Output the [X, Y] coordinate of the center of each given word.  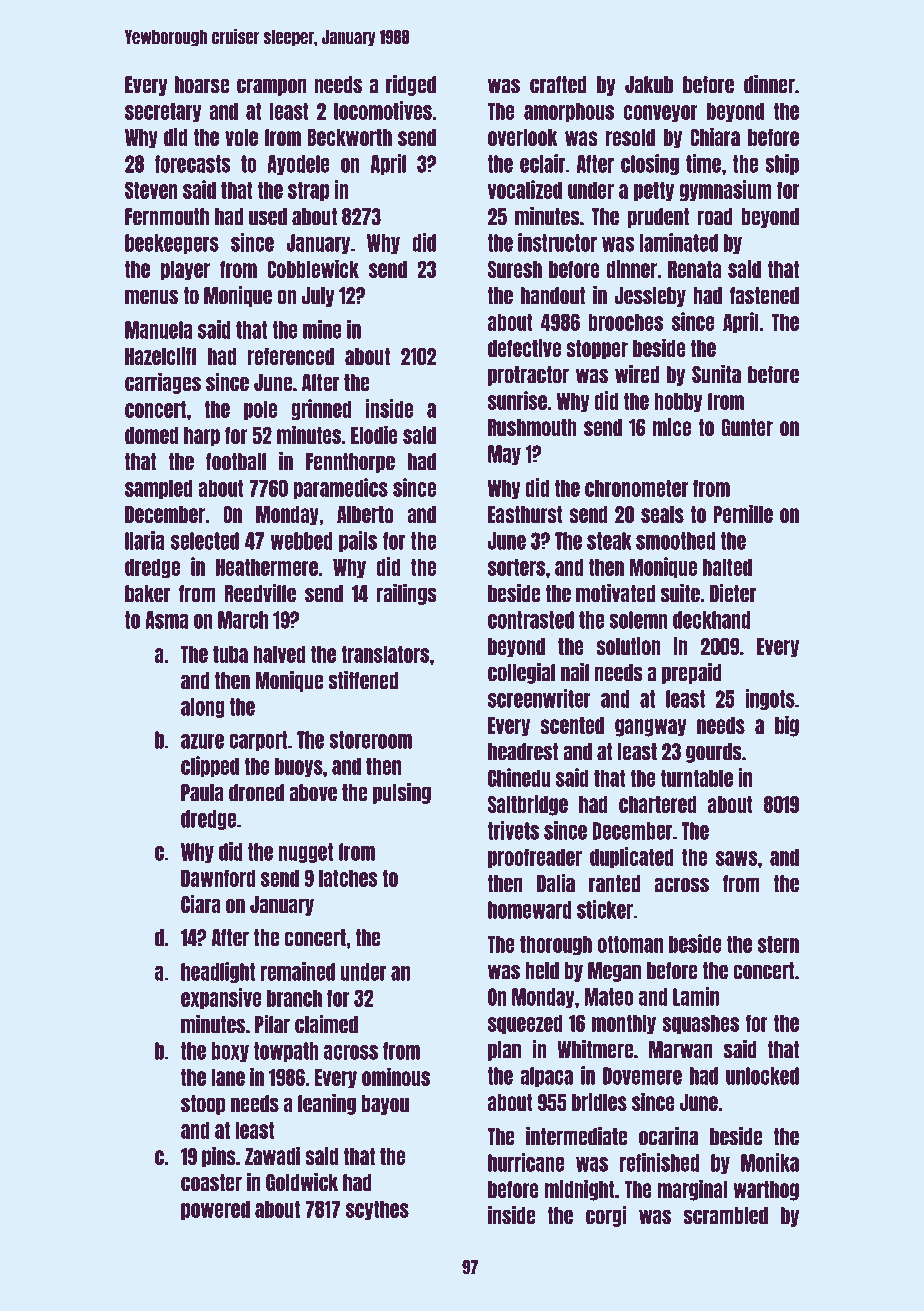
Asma [166, 620]
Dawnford [218, 878]
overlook [522, 137]
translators [385, 654]
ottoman [630, 944]
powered [215, 1210]
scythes [377, 1210]
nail [575, 672]
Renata [694, 269]
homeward [530, 910]
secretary [163, 112]
